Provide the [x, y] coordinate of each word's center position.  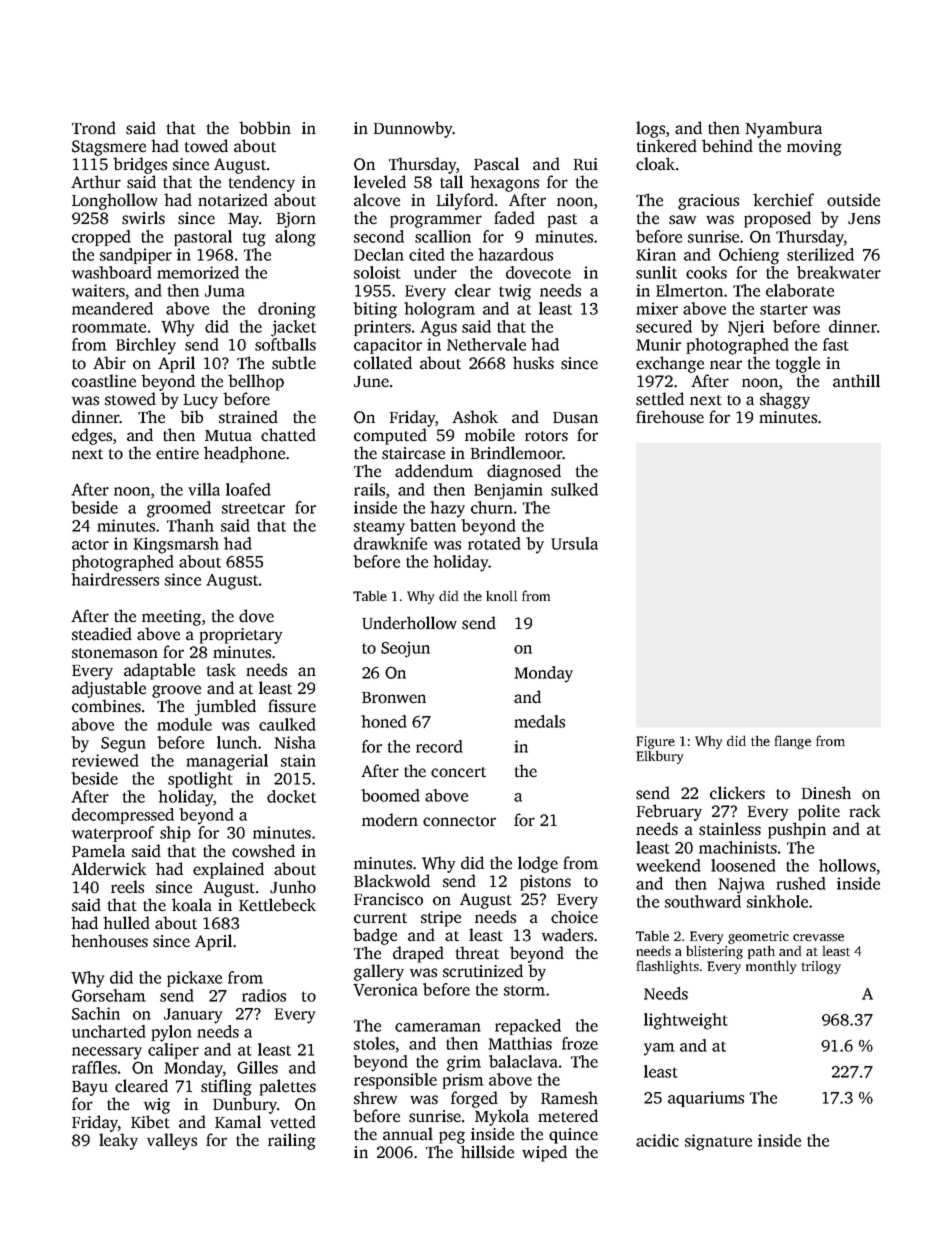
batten [433, 525]
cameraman [438, 1027]
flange [793, 742]
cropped [101, 238]
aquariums [706, 1099]
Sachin [96, 1013]
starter [784, 309]
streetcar [253, 508]
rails [369, 489]
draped [418, 954]
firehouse [670, 417]
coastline [104, 381]
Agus [438, 329]
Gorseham [109, 995]
